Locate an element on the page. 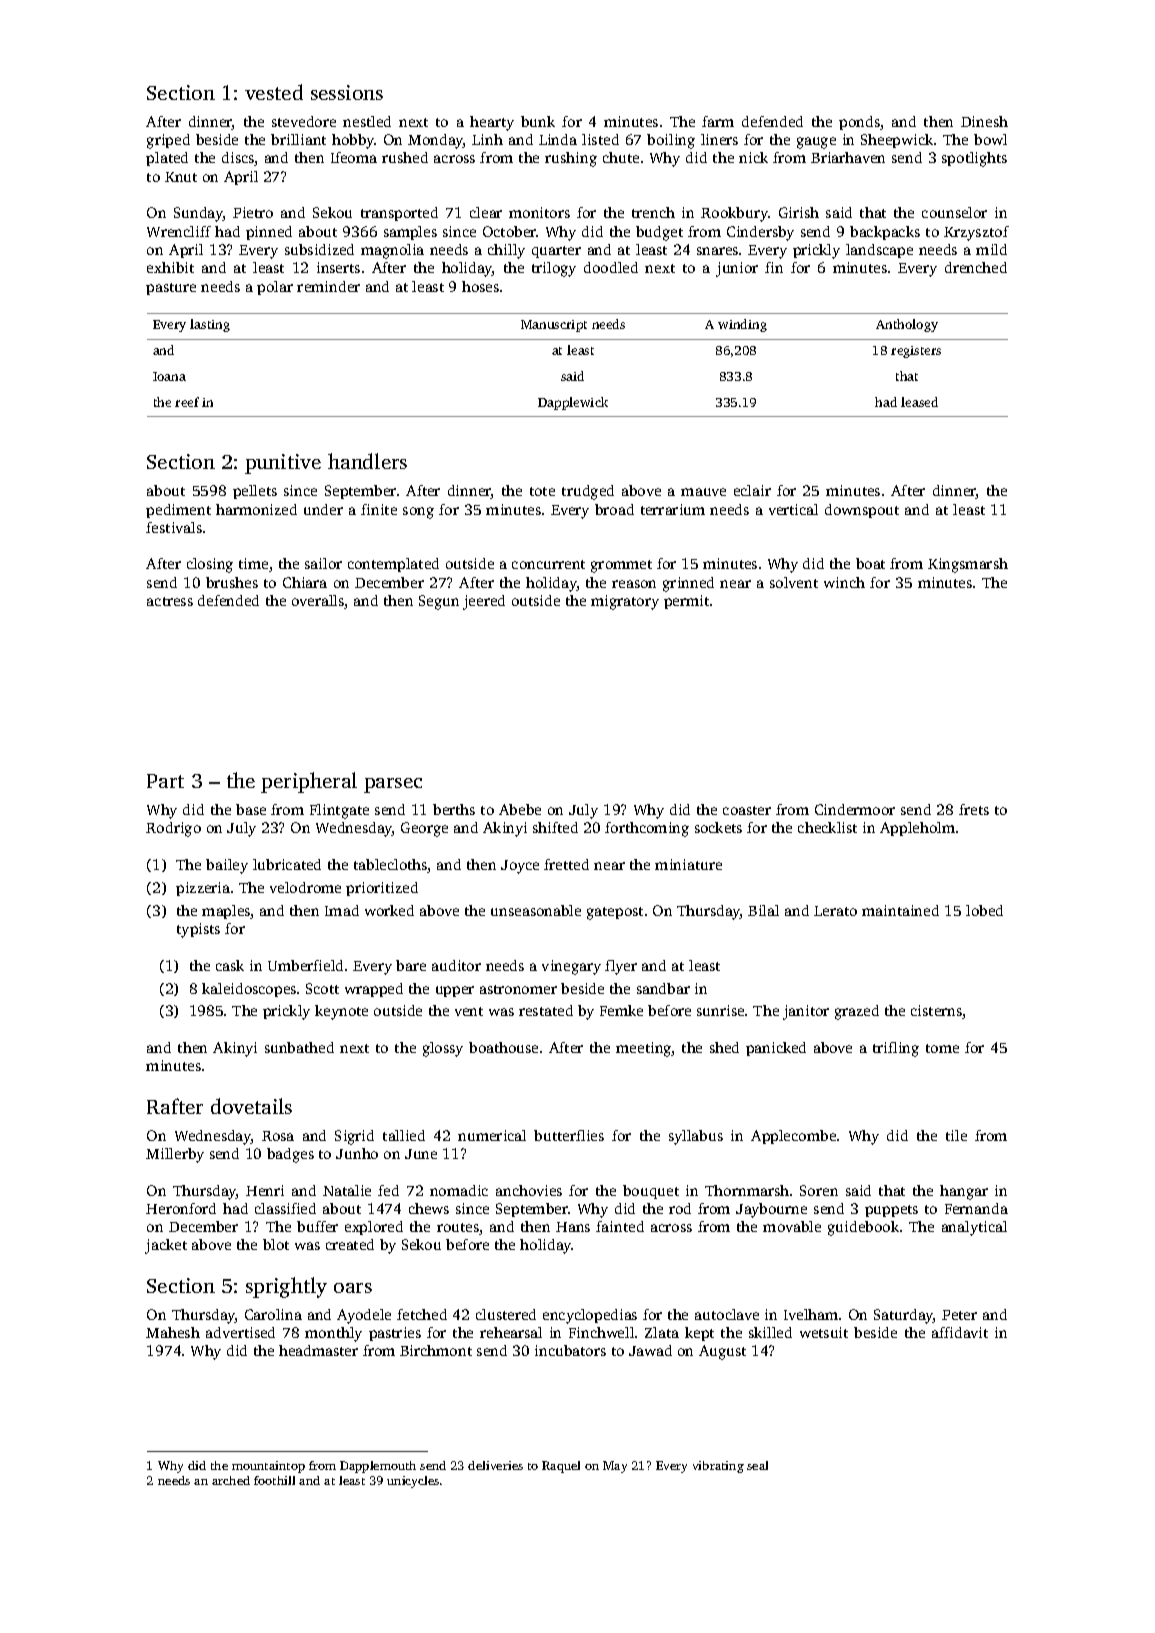 Image resolution: width=1155 pixels, height=1633 pixels. monitors is located at coordinates (539, 212).
